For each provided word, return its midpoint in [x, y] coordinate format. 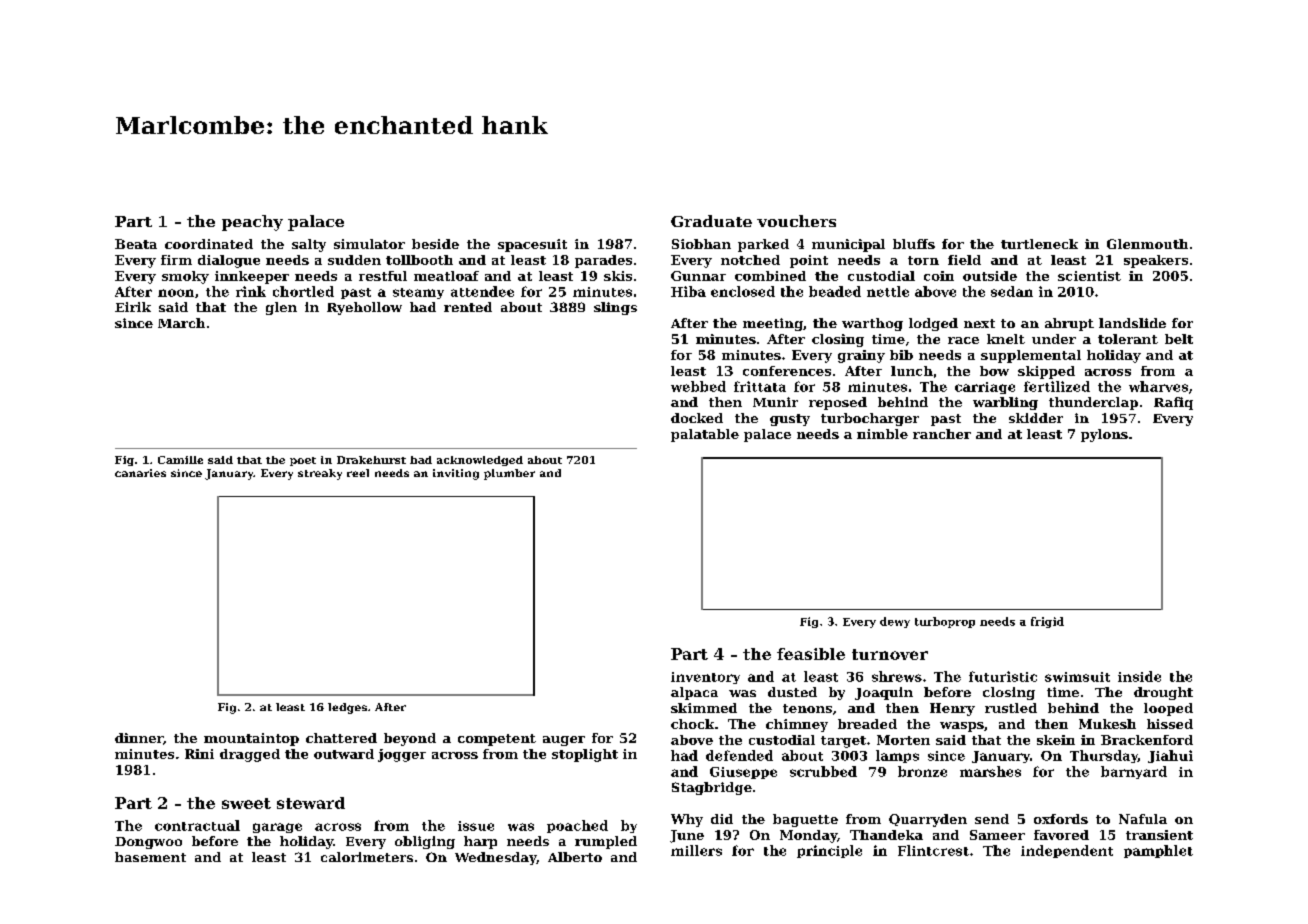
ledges [347, 708]
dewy [895, 622]
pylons [1104, 435]
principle [829, 851]
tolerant [1128, 339]
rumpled [606, 842]
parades [603, 261]
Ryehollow [364, 308]
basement [150, 857]
